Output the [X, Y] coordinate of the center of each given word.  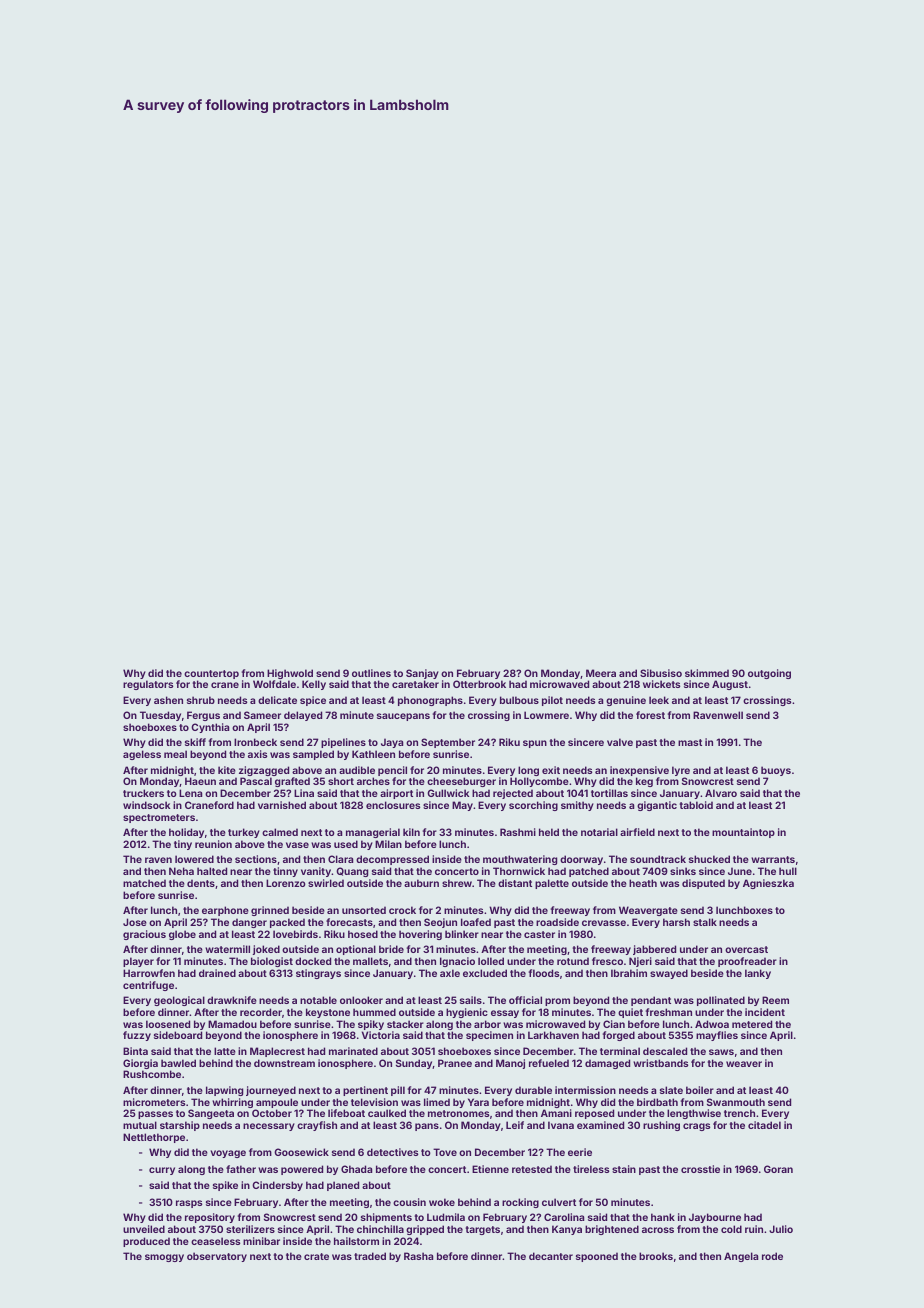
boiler [700, 1090]
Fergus [203, 716]
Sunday [414, 1064]
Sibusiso [661, 673]
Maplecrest [277, 1052]
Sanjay [422, 674]
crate [316, 1256]
